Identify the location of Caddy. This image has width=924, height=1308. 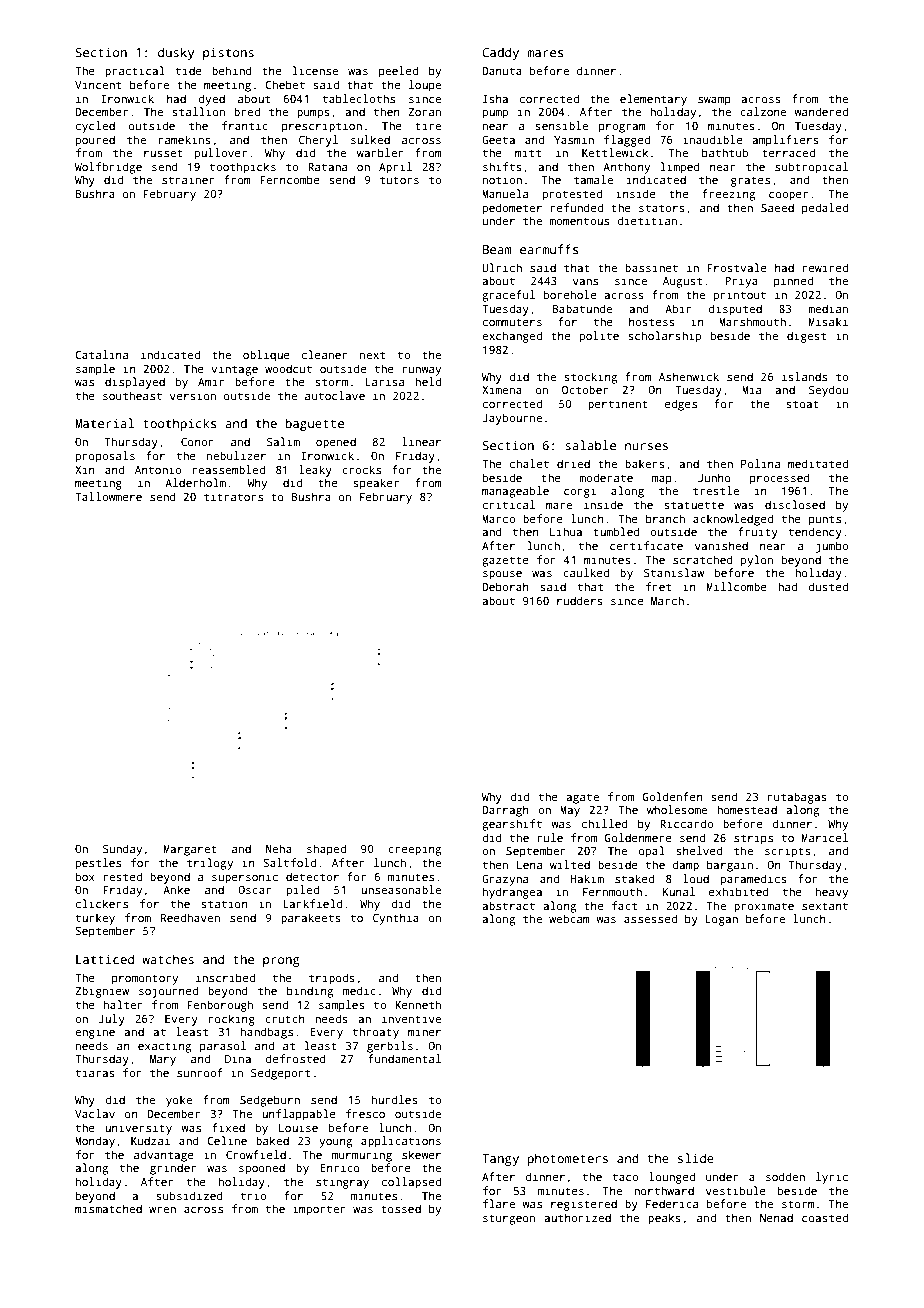
(500, 53).
